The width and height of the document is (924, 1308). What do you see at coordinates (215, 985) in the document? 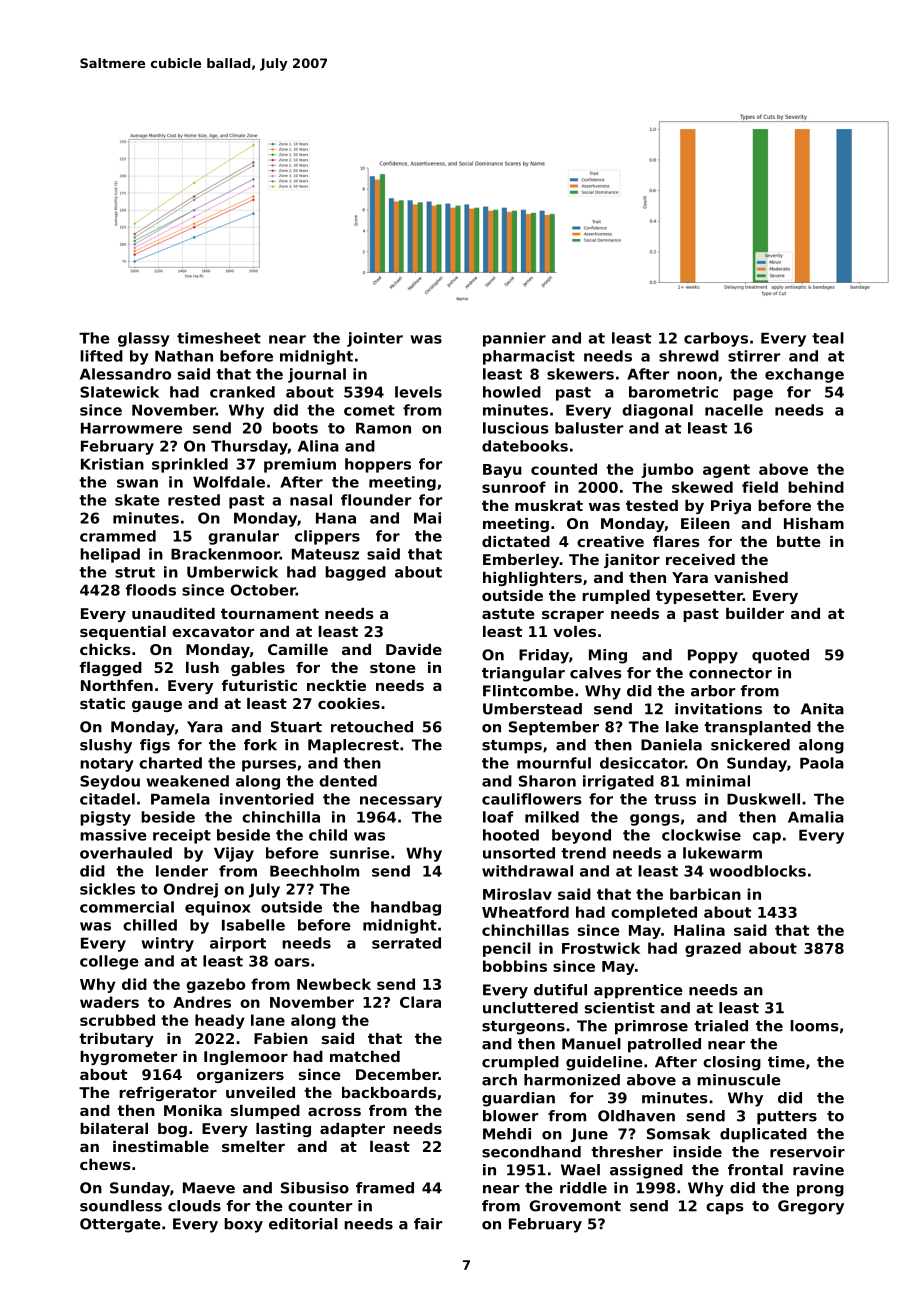
I see `gazebo` at bounding box center [215, 985].
